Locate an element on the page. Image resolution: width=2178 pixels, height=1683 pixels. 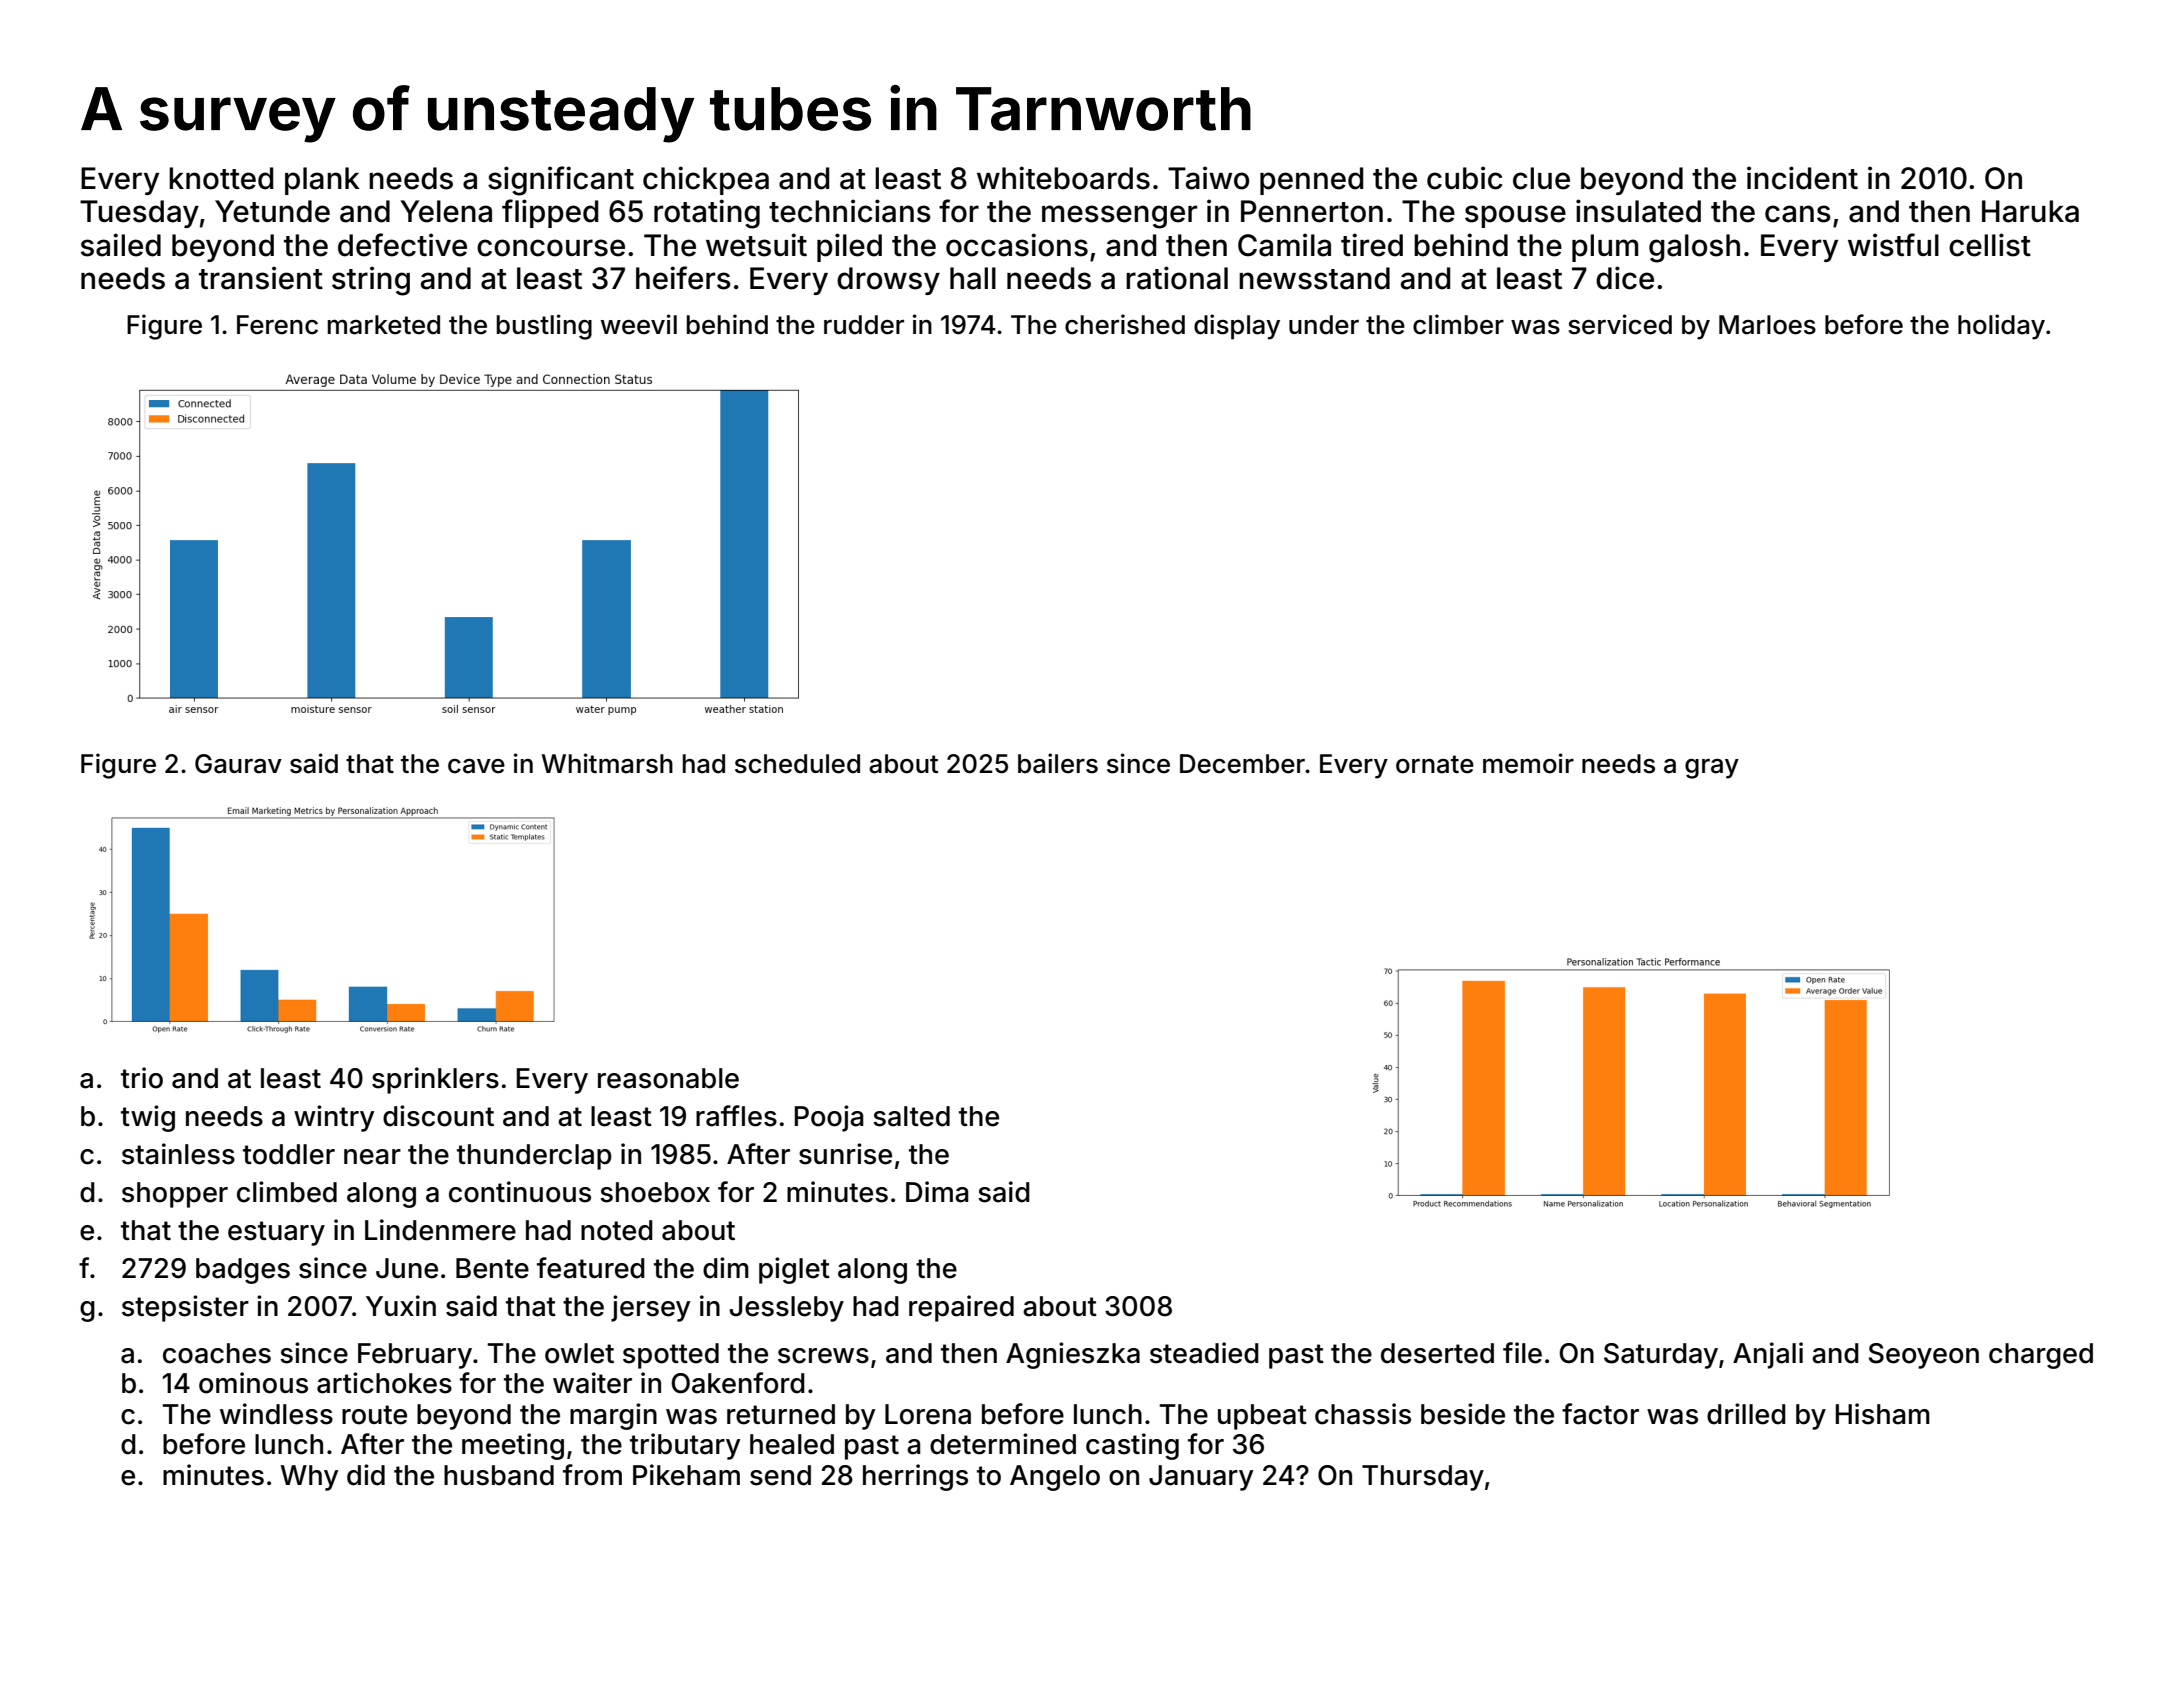
stepsister is located at coordinates (185, 1308).
